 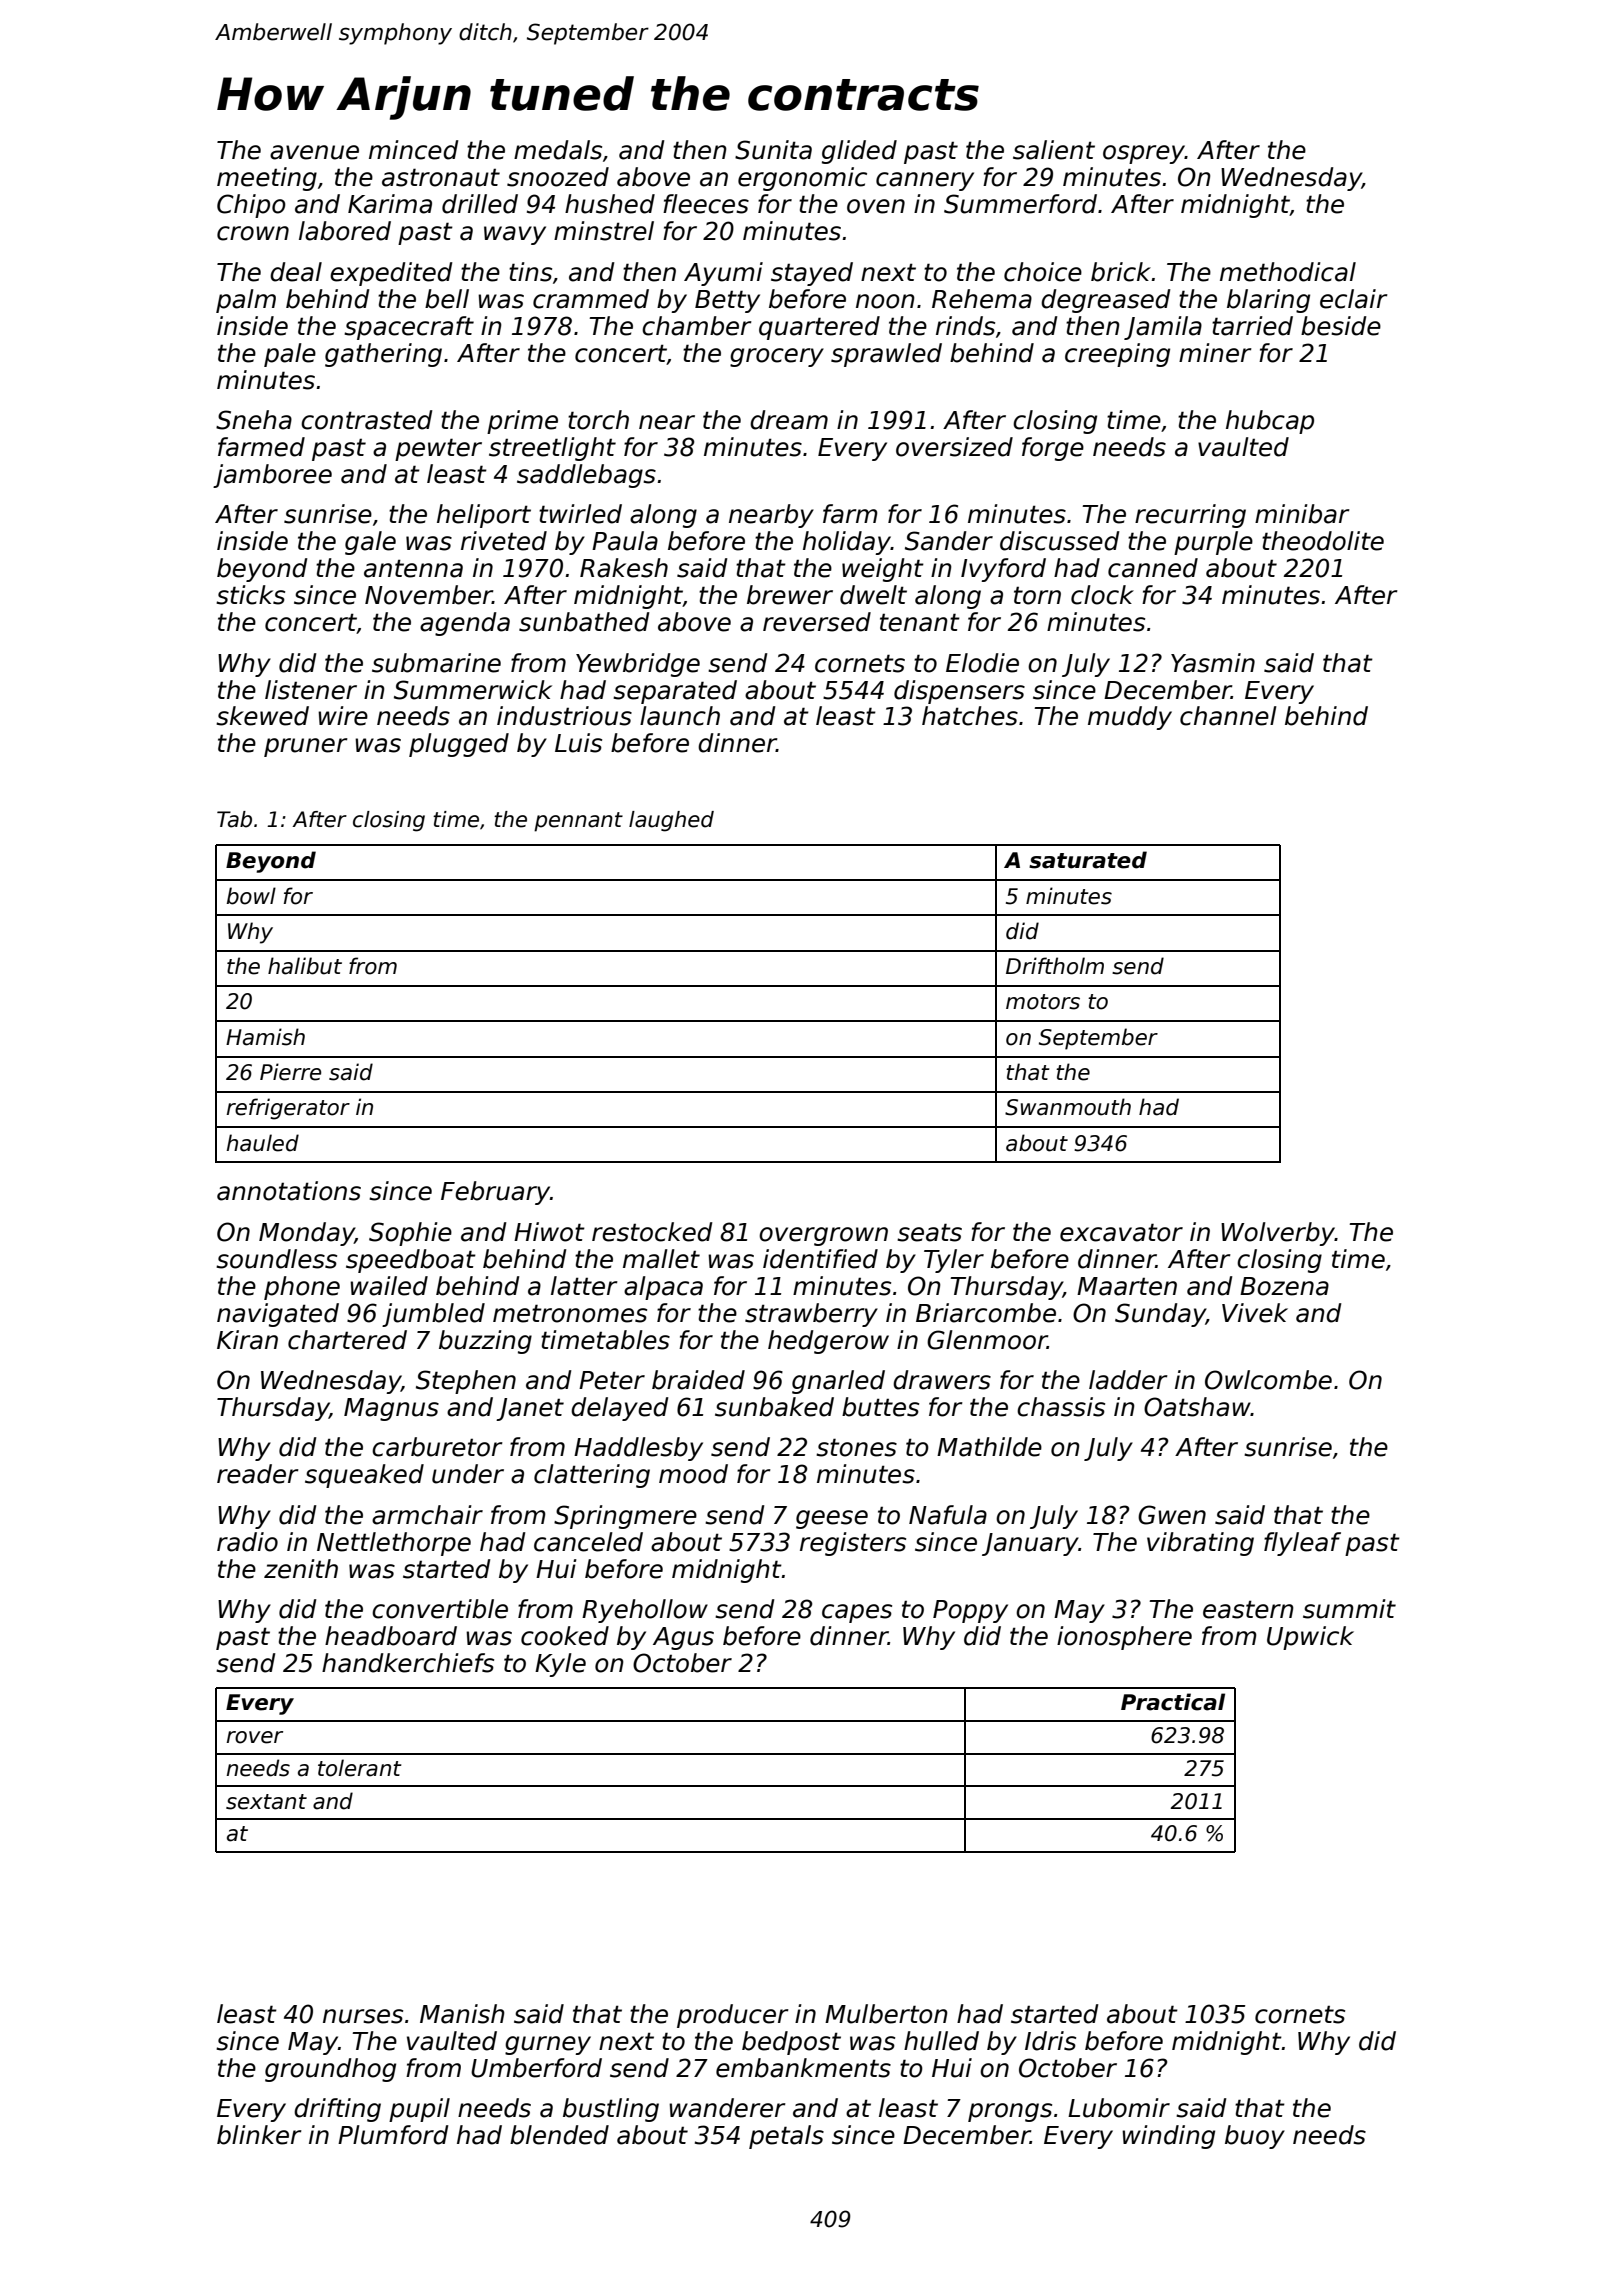 I want to click on nurses, so click(x=363, y=2016).
